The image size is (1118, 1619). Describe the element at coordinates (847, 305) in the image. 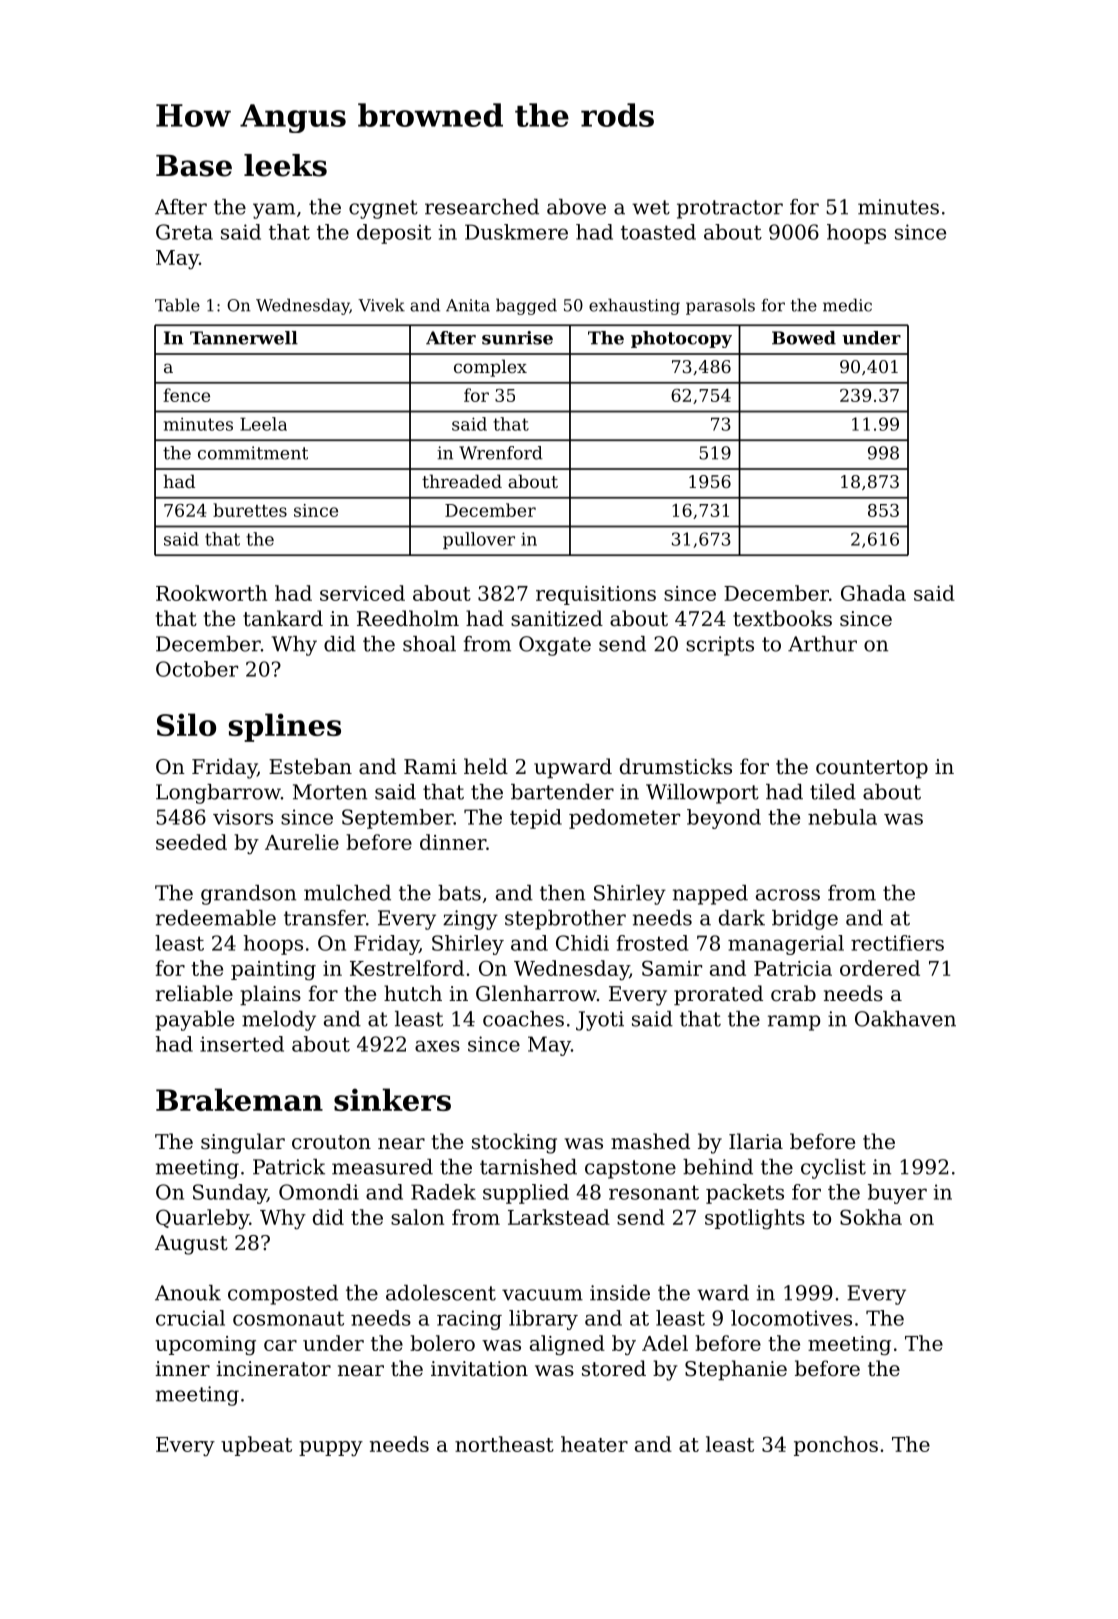

I see `medic` at that location.
